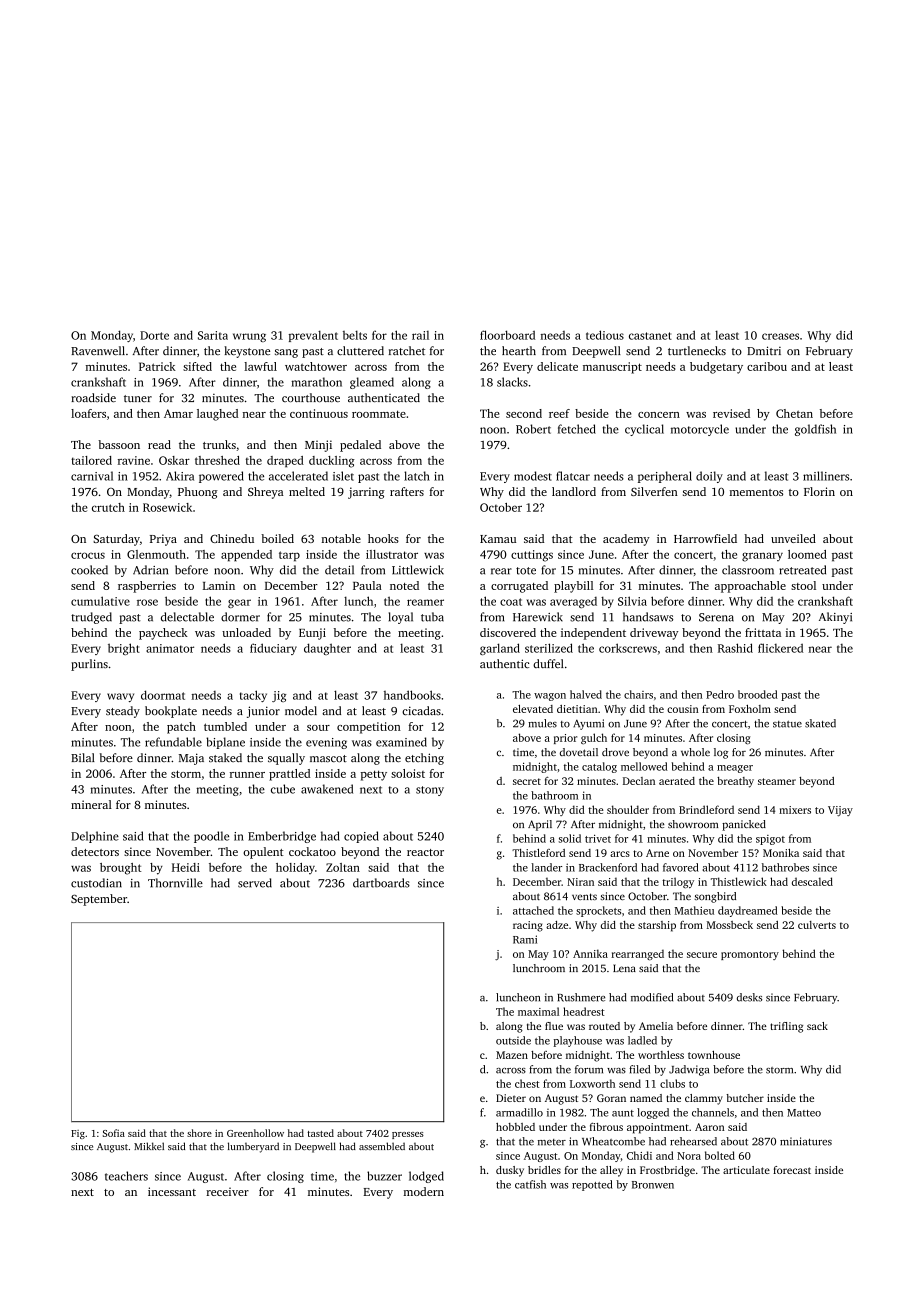 This screenshot has height=1308, width=924. What do you see at coordinates (507, 335) in the screenshot?
I see `floorboard` at bounding box center [507, 335].
